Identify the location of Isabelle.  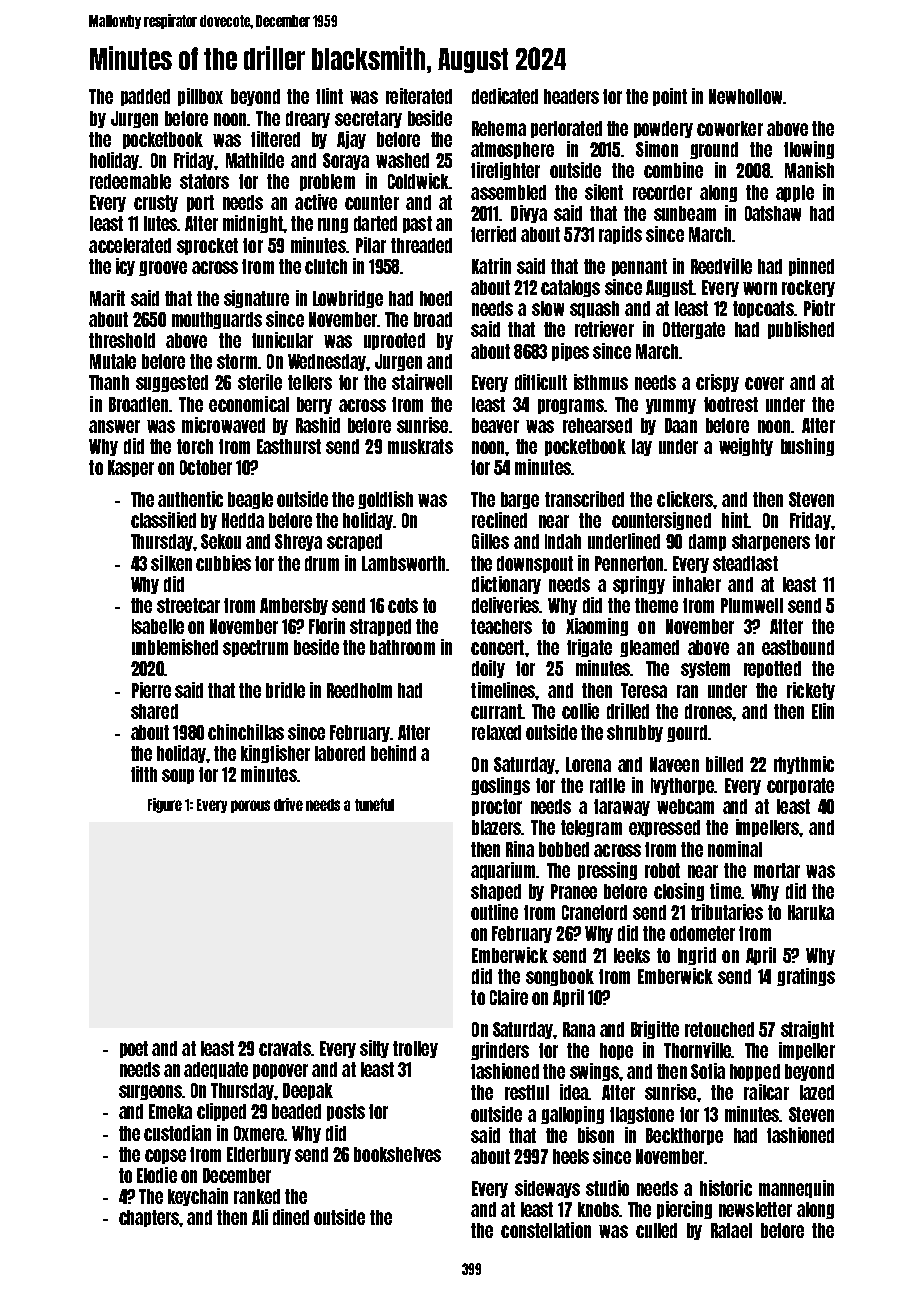
(158, 626).
